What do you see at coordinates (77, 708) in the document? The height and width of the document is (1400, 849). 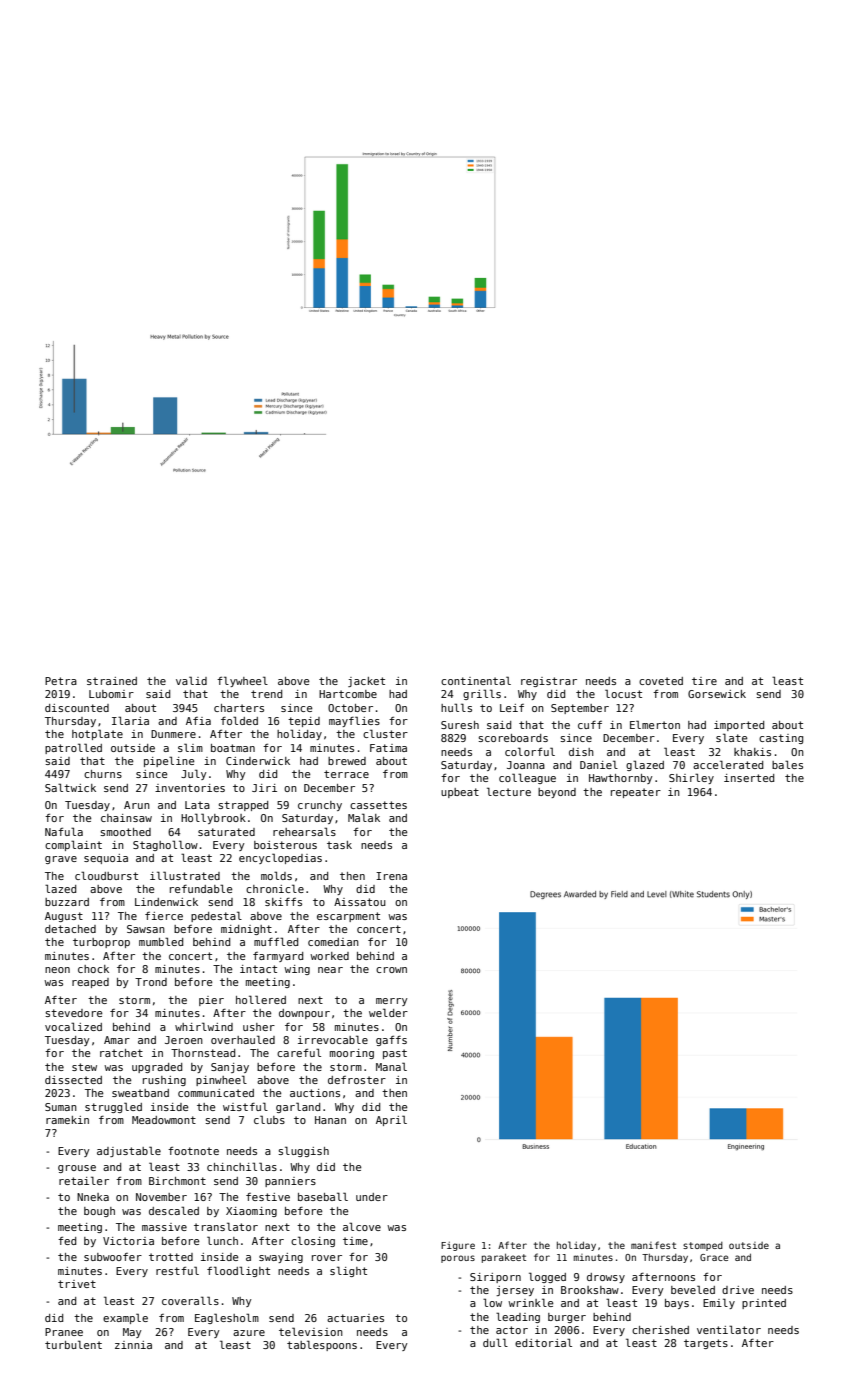 I see `discounted` at bounding box center [77, 708].
